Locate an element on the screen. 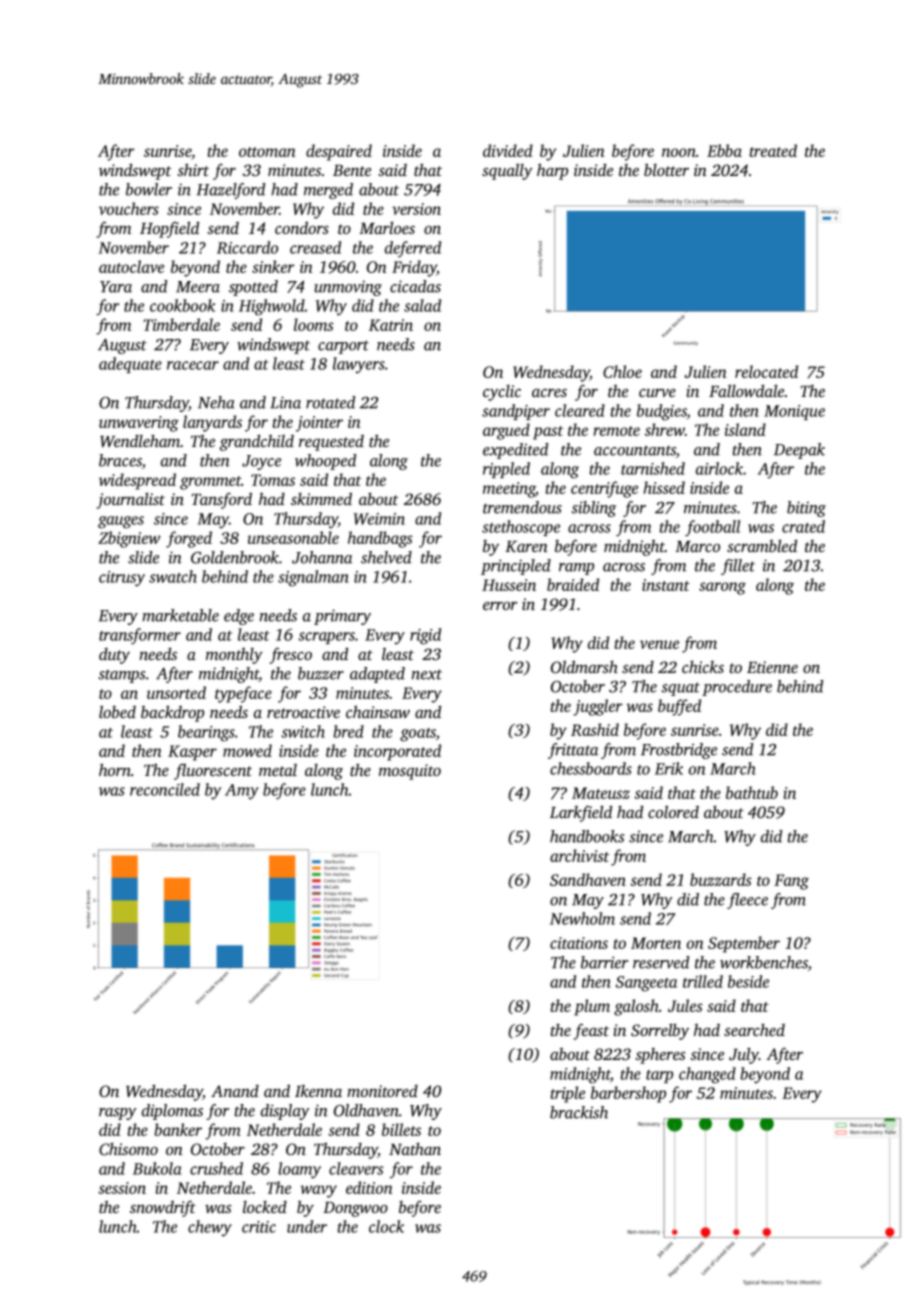 The image size is (924, 1314). Sorrelby is located at coordinates (660, 1031).
